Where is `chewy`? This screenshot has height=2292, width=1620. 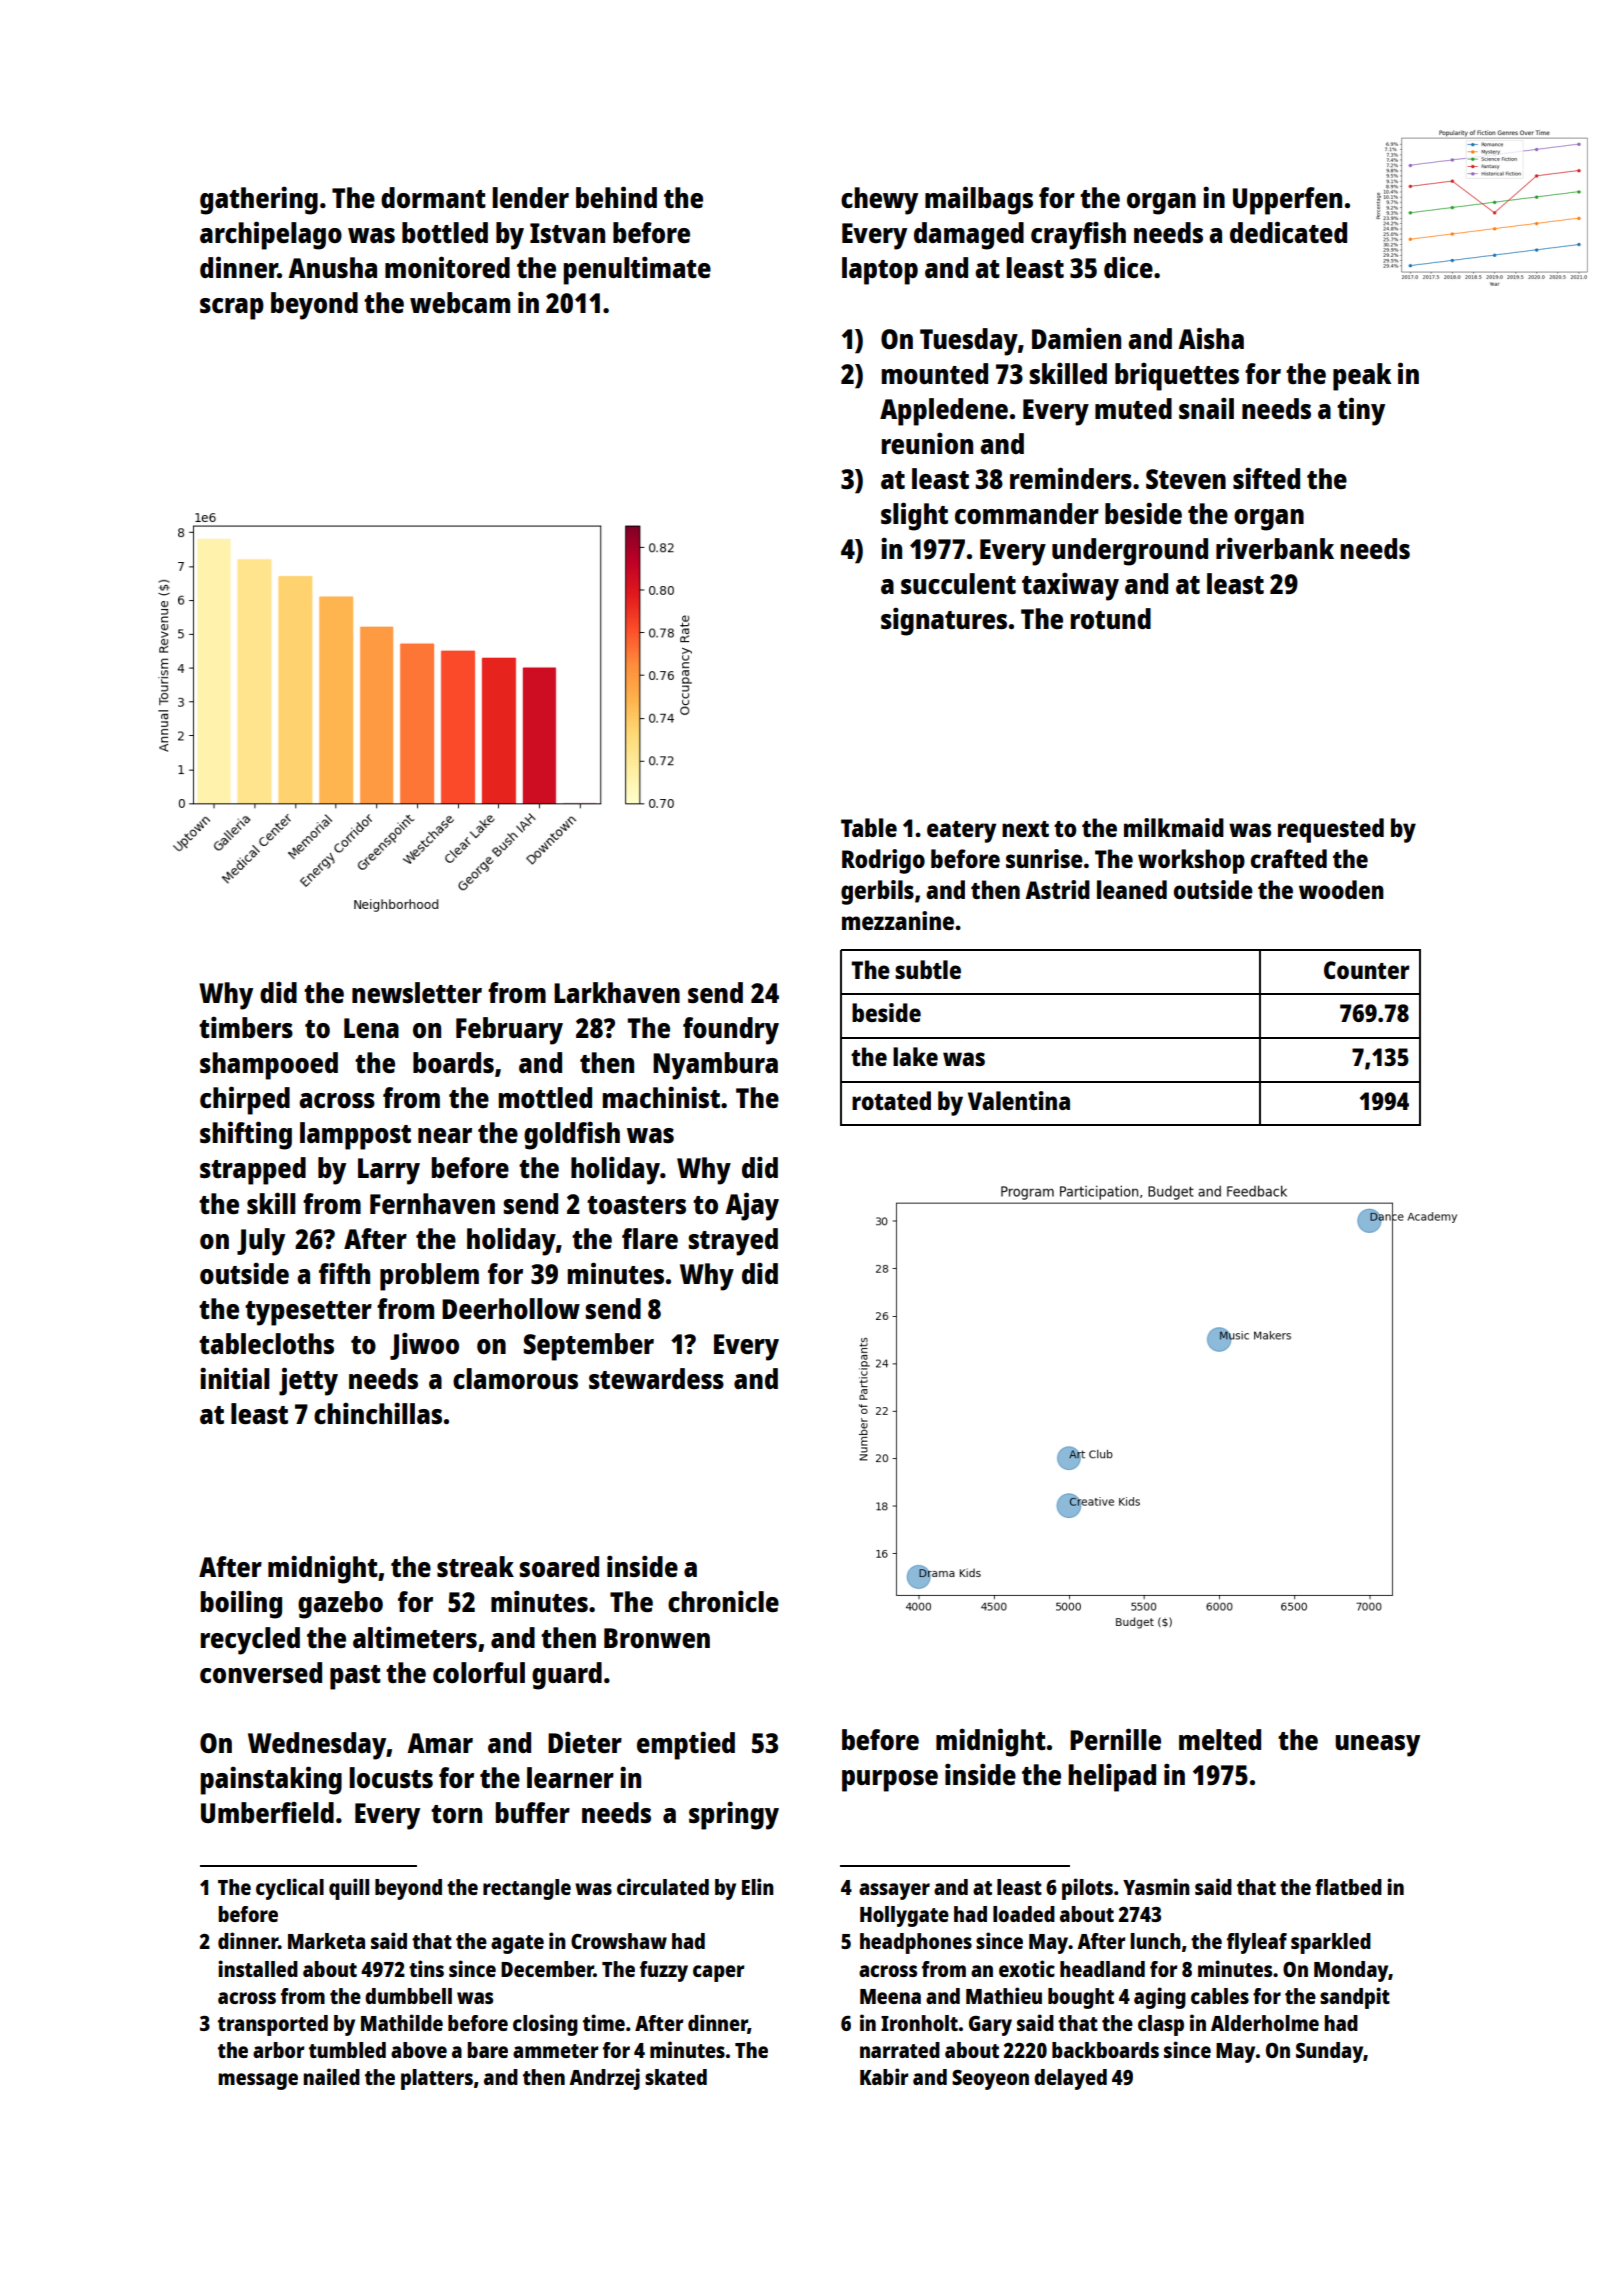 chewy is located at coordinates (879, 201).
